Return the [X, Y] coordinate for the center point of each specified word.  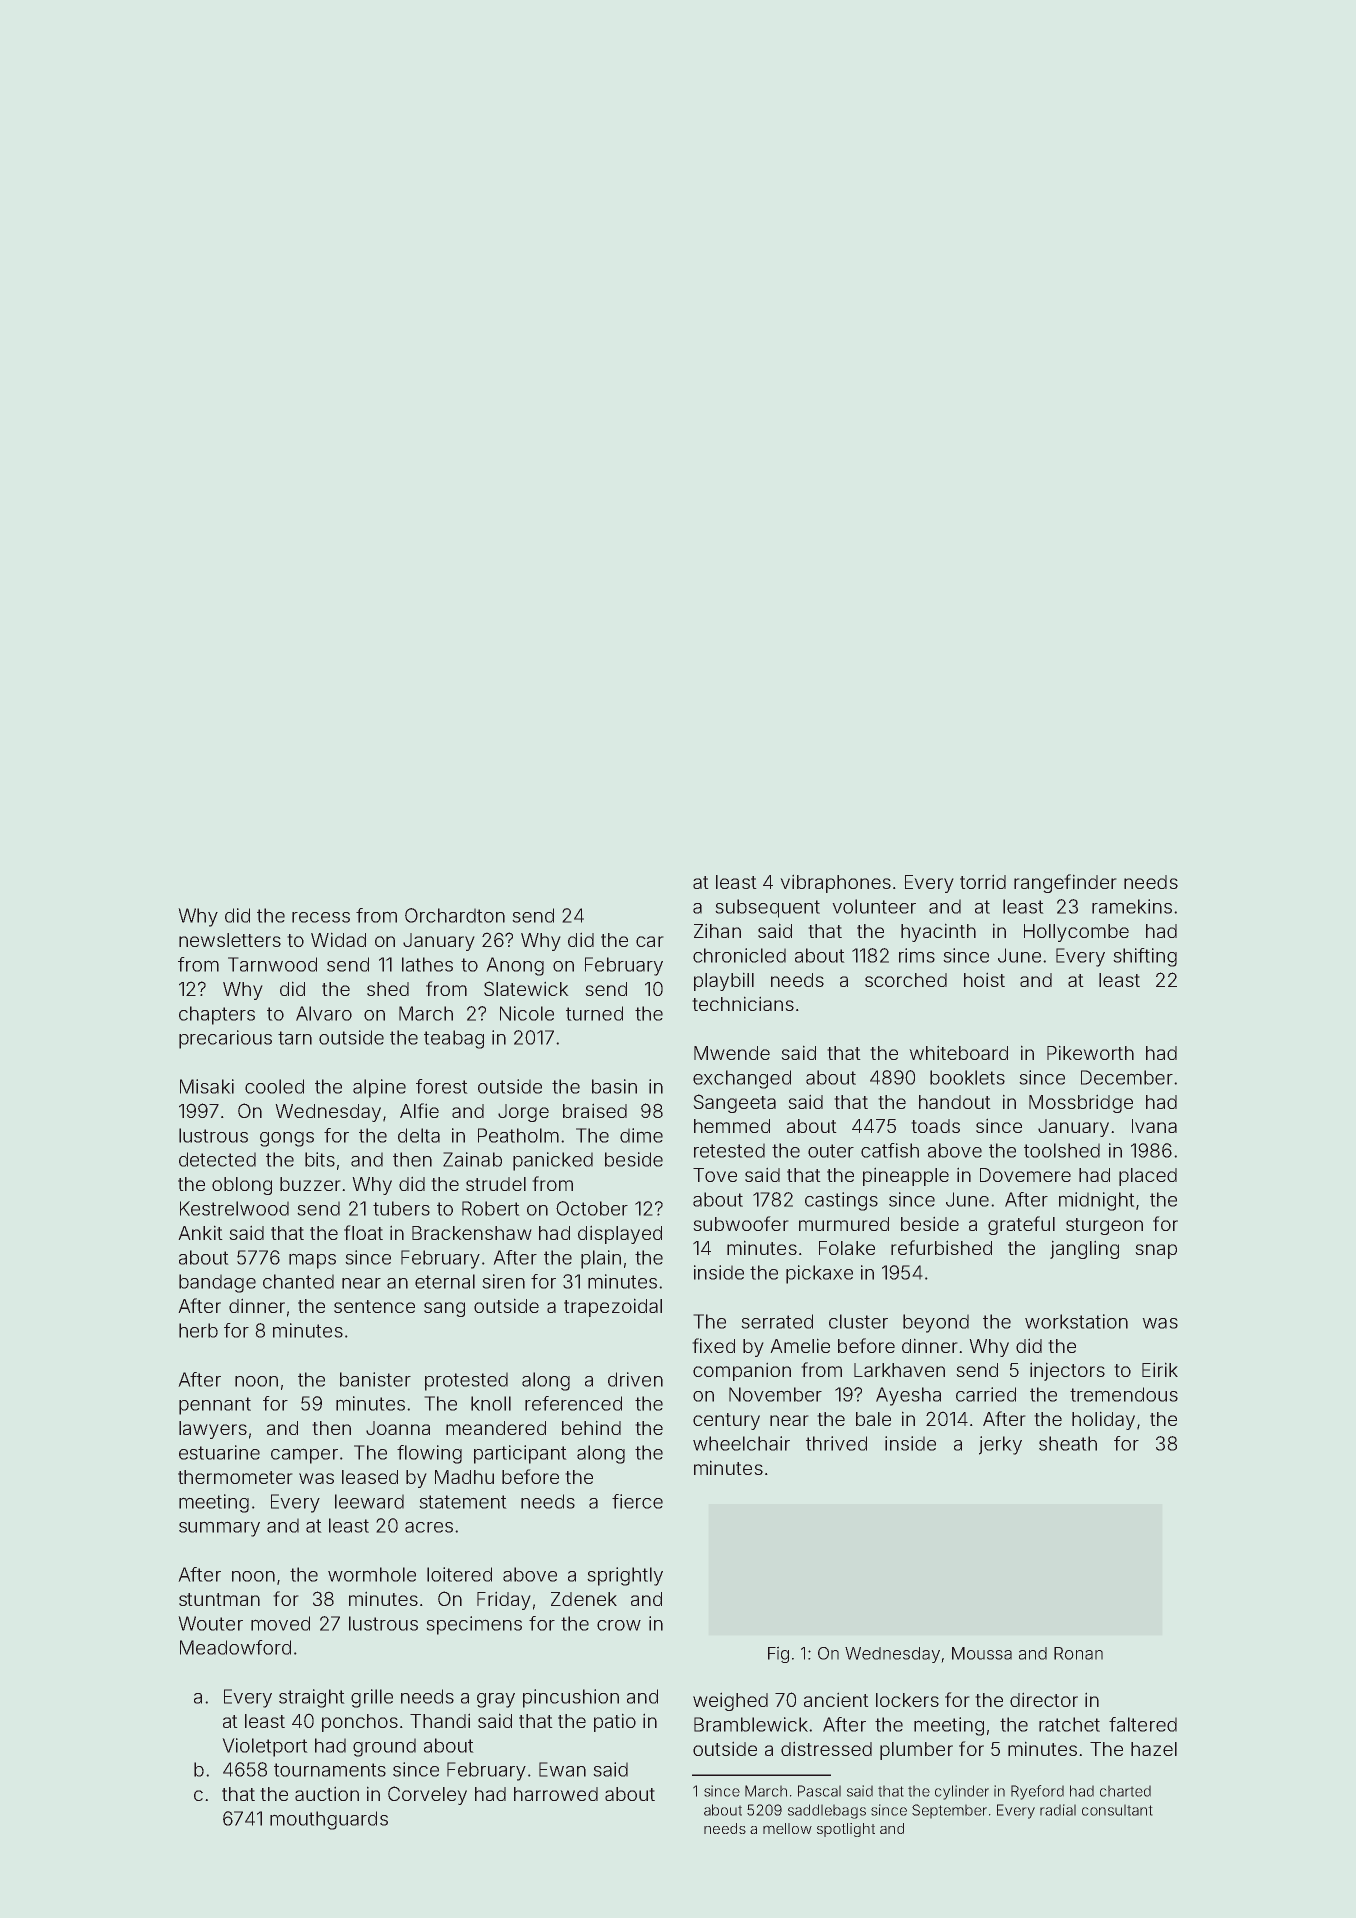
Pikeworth [1090, 1052]
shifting [1145, 957]
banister [375, 1379]
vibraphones [835, 883]
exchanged [742, 1079]
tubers [401, 1208]
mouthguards [329, 1820]
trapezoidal [613, 1307]
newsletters [230, 940]
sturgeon [1104, 1226]
